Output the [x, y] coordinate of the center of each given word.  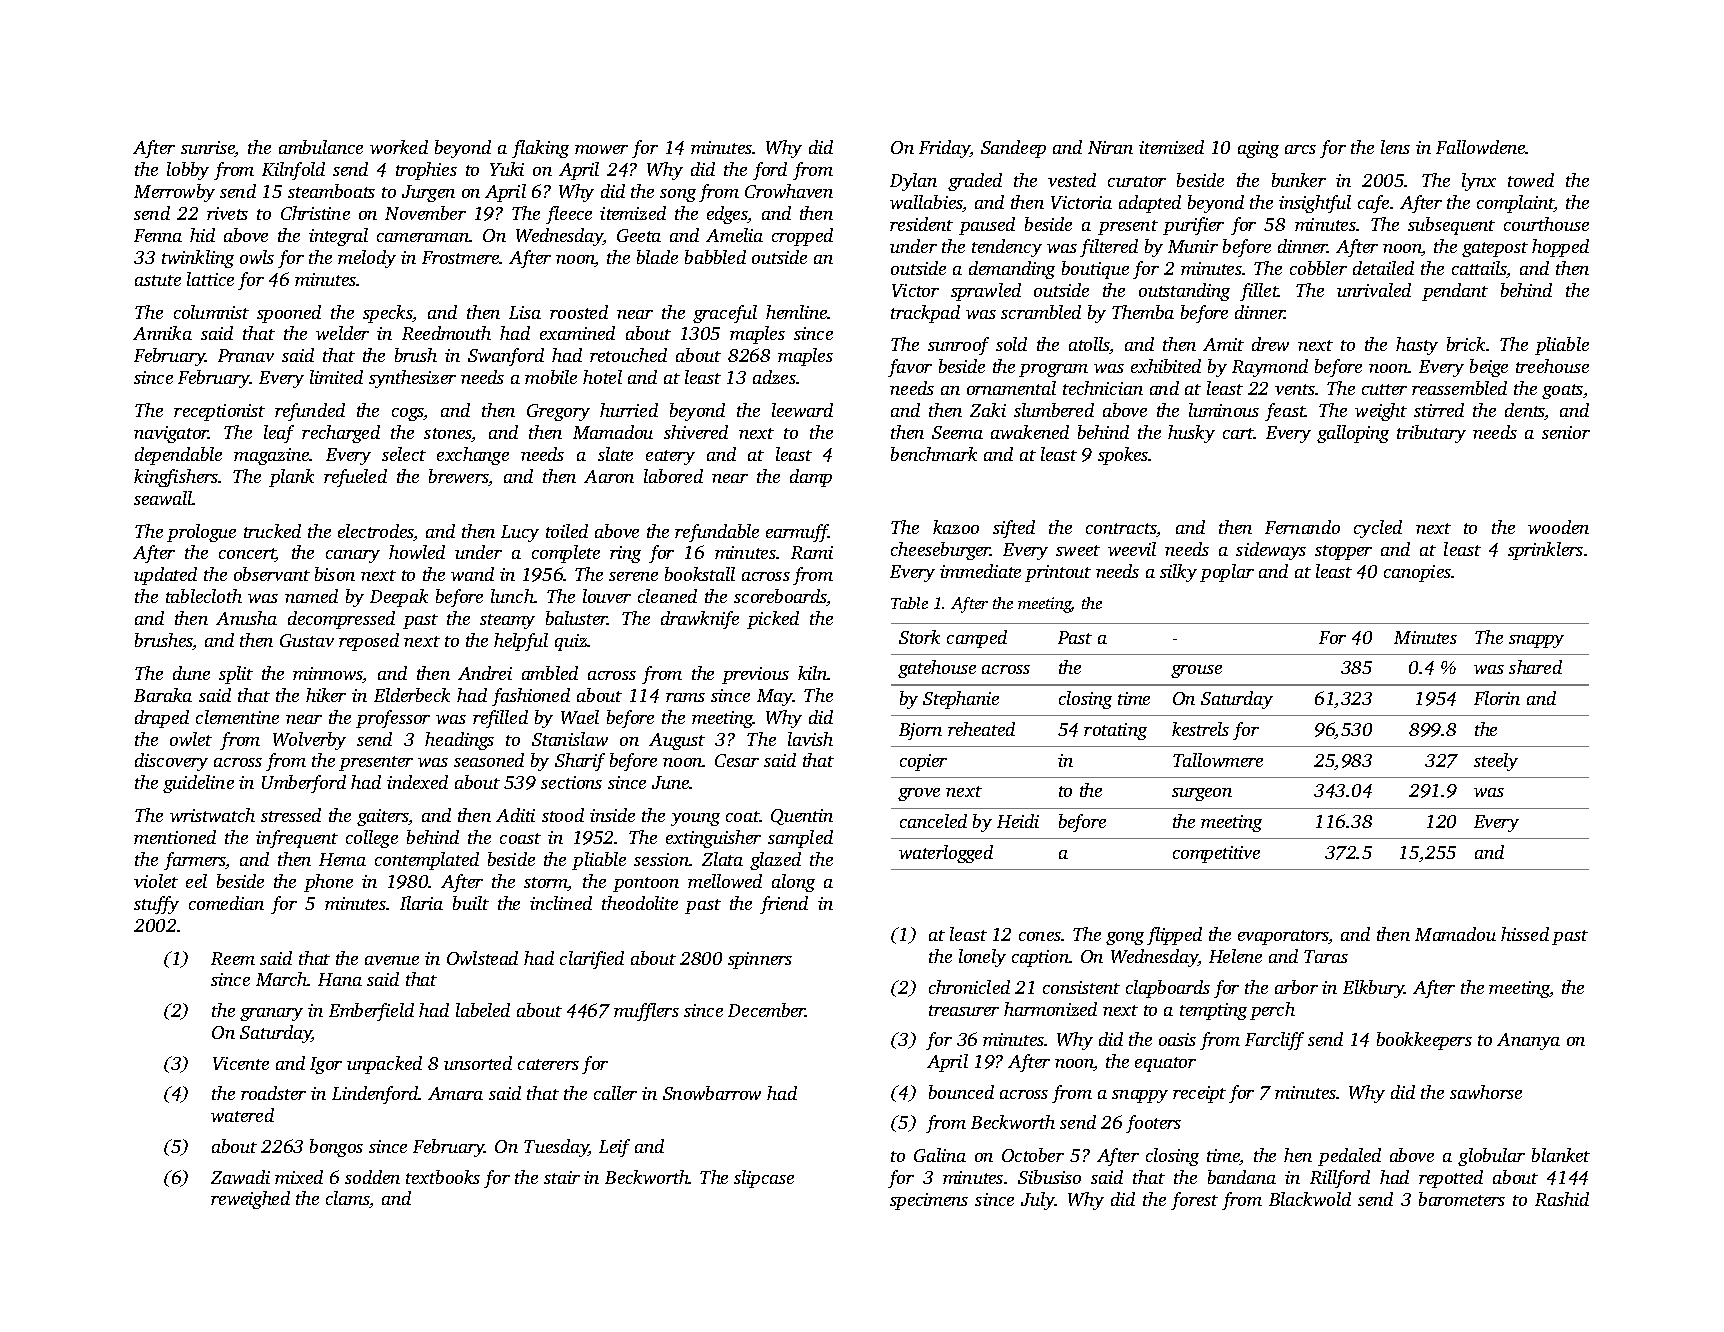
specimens [929, 1201]
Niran [1110, 147]
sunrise [208, 149]
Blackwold [1310, 1199]
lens [1395, 147]
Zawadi [240, 1177]
